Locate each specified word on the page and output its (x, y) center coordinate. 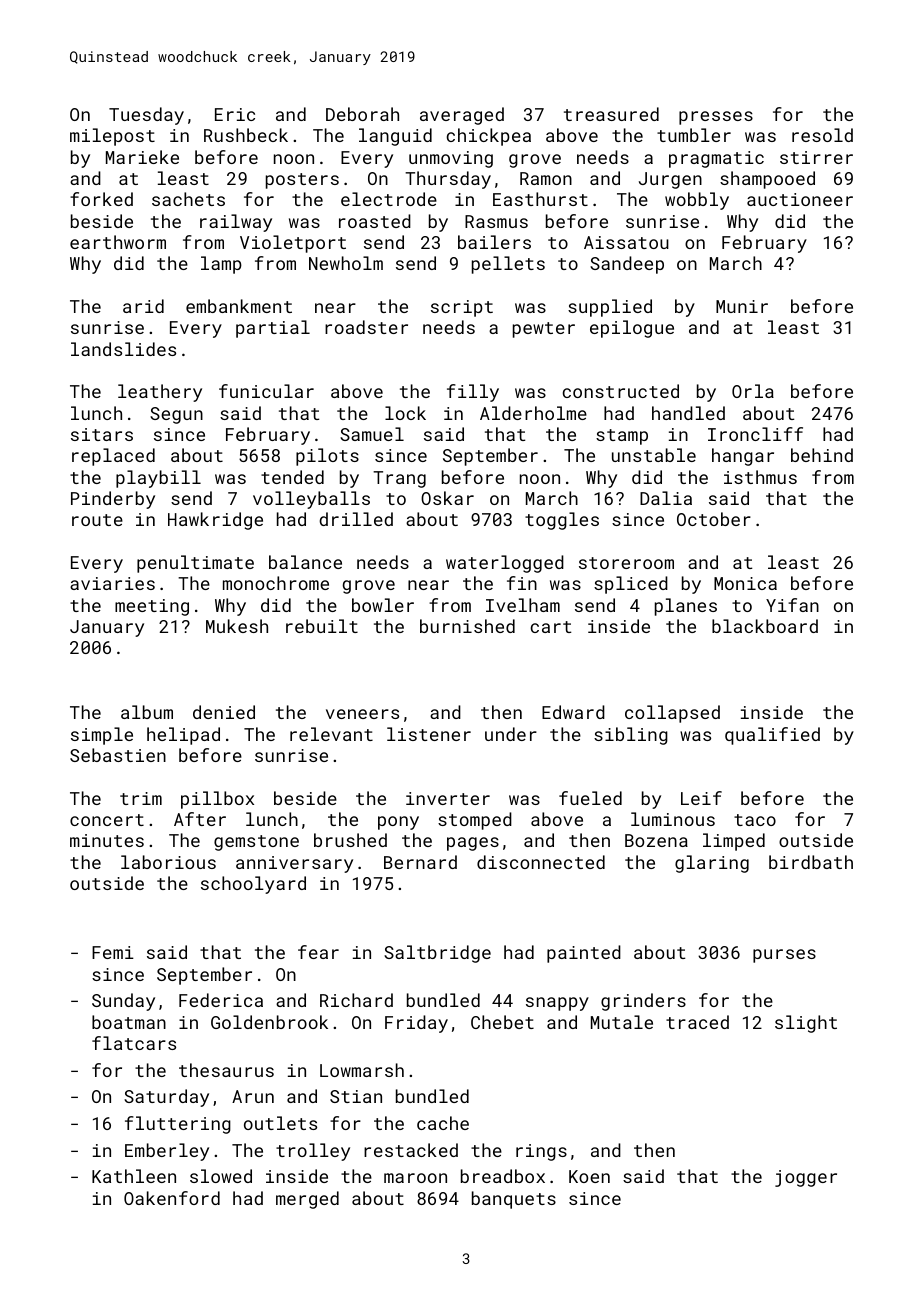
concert (107, 820)
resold (822, 135)
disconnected (541, 862)
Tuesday (146, 116)
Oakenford (172, 1198)
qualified (772, 736)
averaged (462, 116)
